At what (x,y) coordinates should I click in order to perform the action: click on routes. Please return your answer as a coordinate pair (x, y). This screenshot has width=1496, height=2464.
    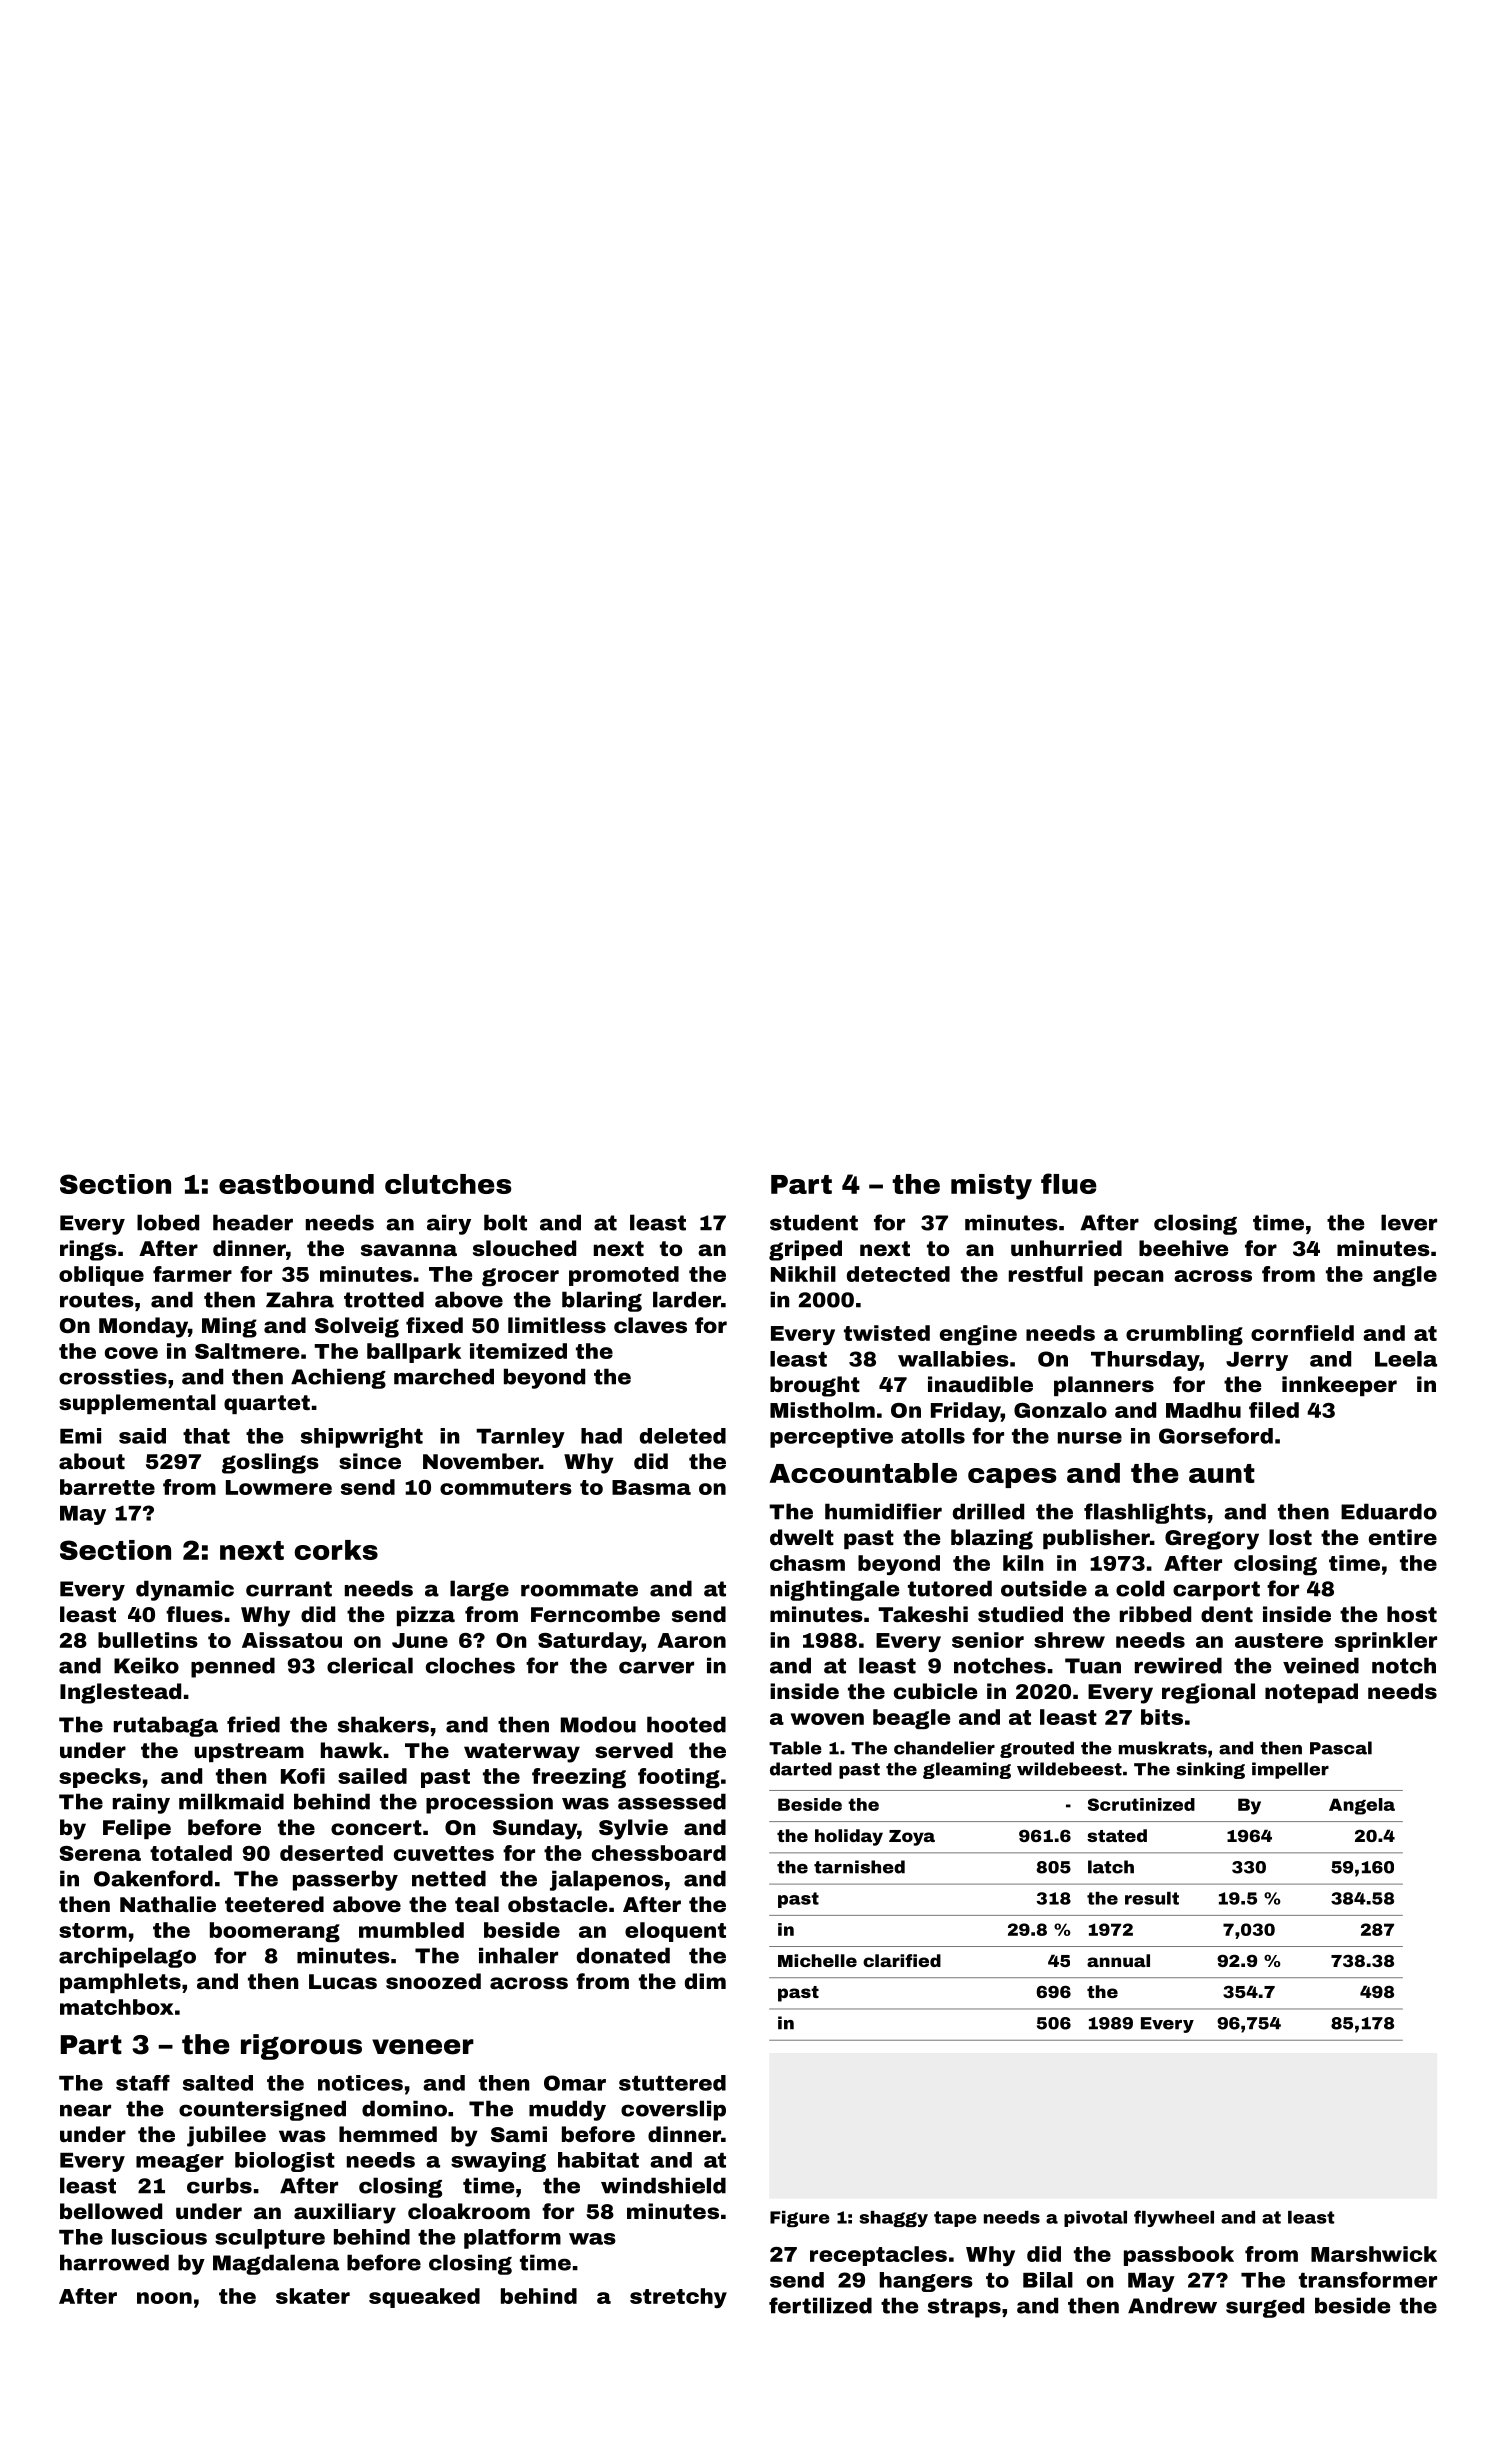
    Looking at the image, I should click on (97, 1300).
